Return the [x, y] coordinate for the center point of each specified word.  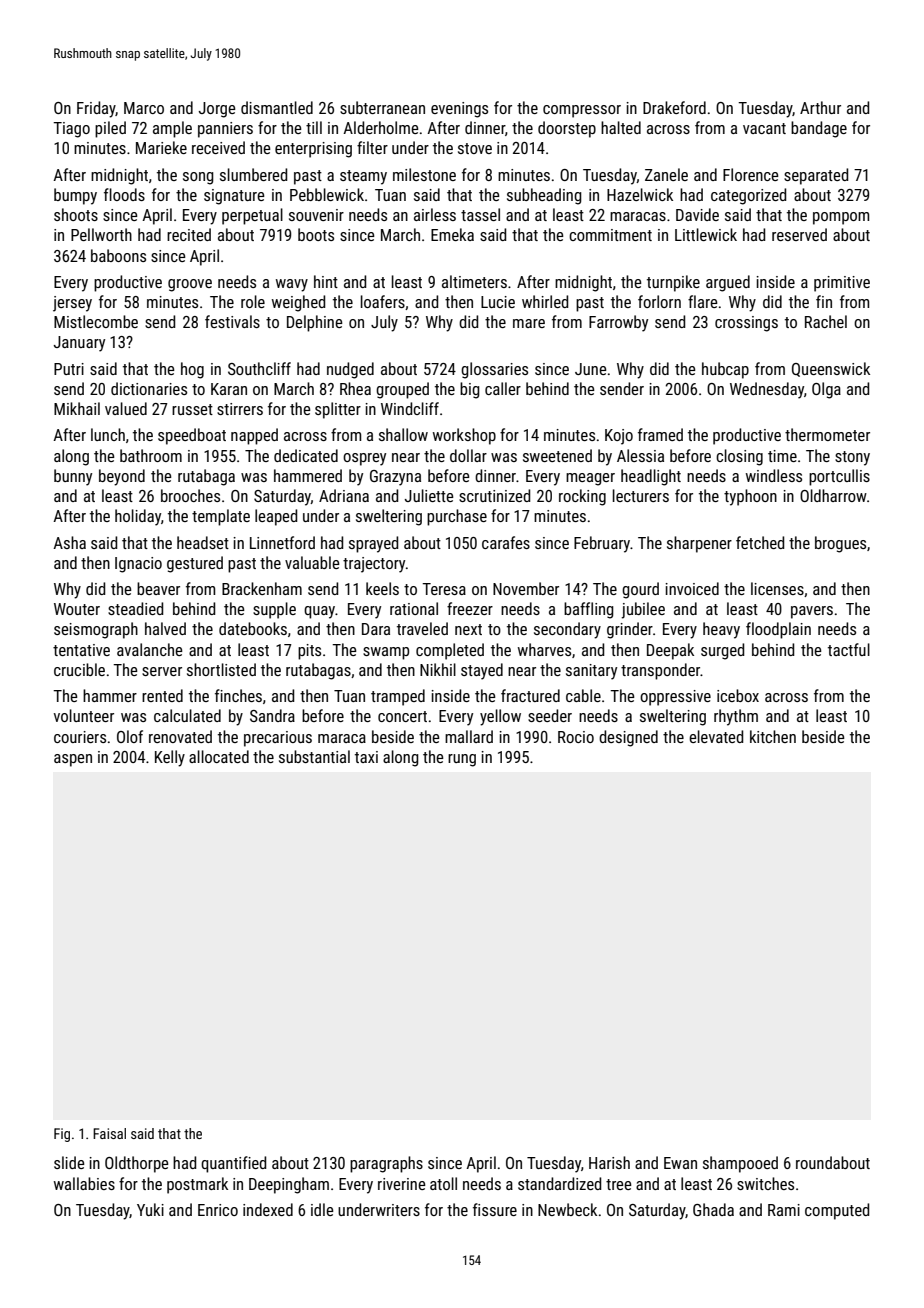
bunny [73, 477]
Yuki [150, 1209]
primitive [842, 284]
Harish [609, 1162]
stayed [482, 671]
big [470, 390]
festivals [232, 321]
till [314, 127]
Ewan [680, 1163]
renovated [180, 736]
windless [774, 475]
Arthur [820, 107]
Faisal [109, 1133]
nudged [350, 370]
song [198, 178]
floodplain [778, 630]
